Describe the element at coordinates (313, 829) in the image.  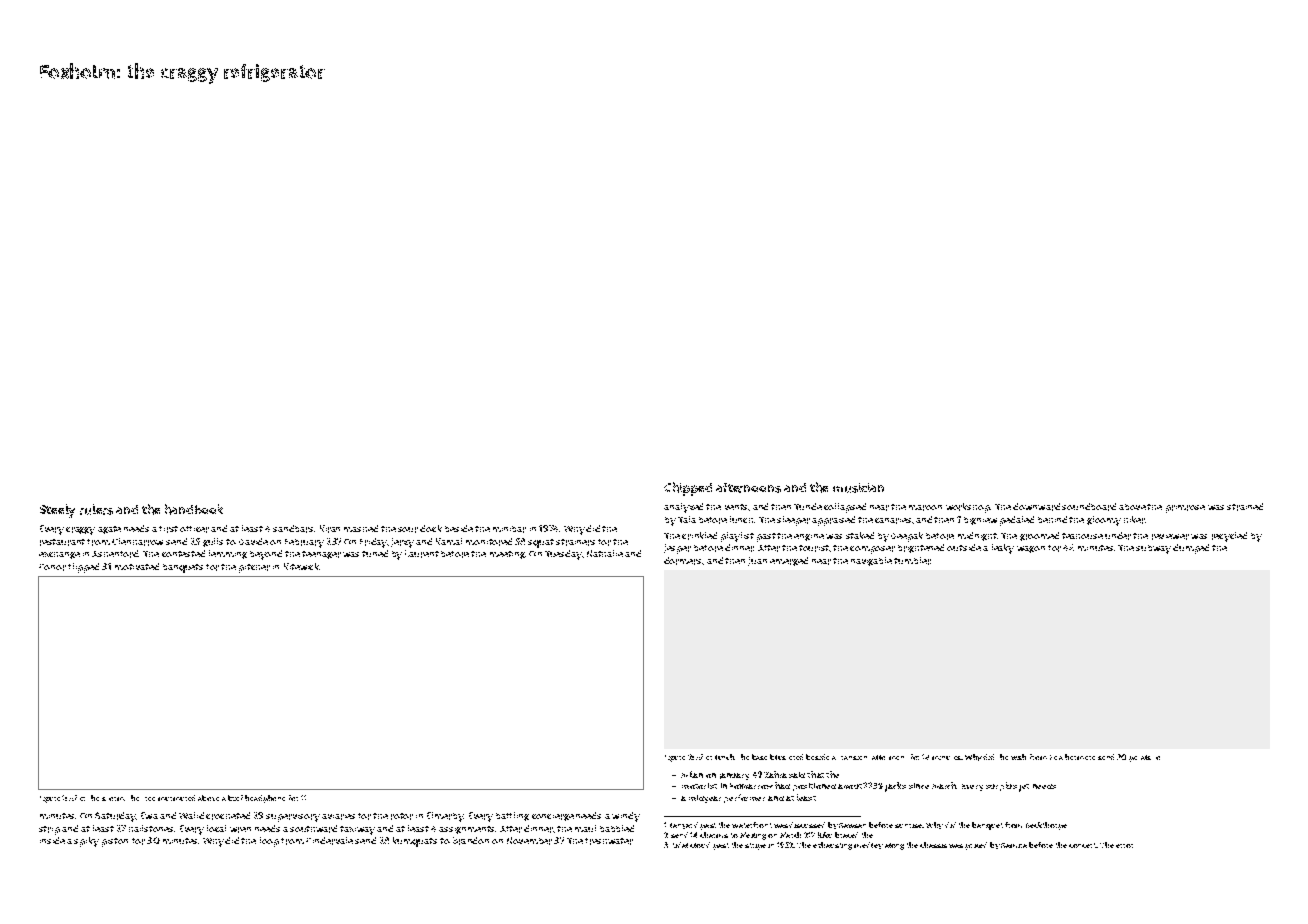
I see `southward` at that location.
